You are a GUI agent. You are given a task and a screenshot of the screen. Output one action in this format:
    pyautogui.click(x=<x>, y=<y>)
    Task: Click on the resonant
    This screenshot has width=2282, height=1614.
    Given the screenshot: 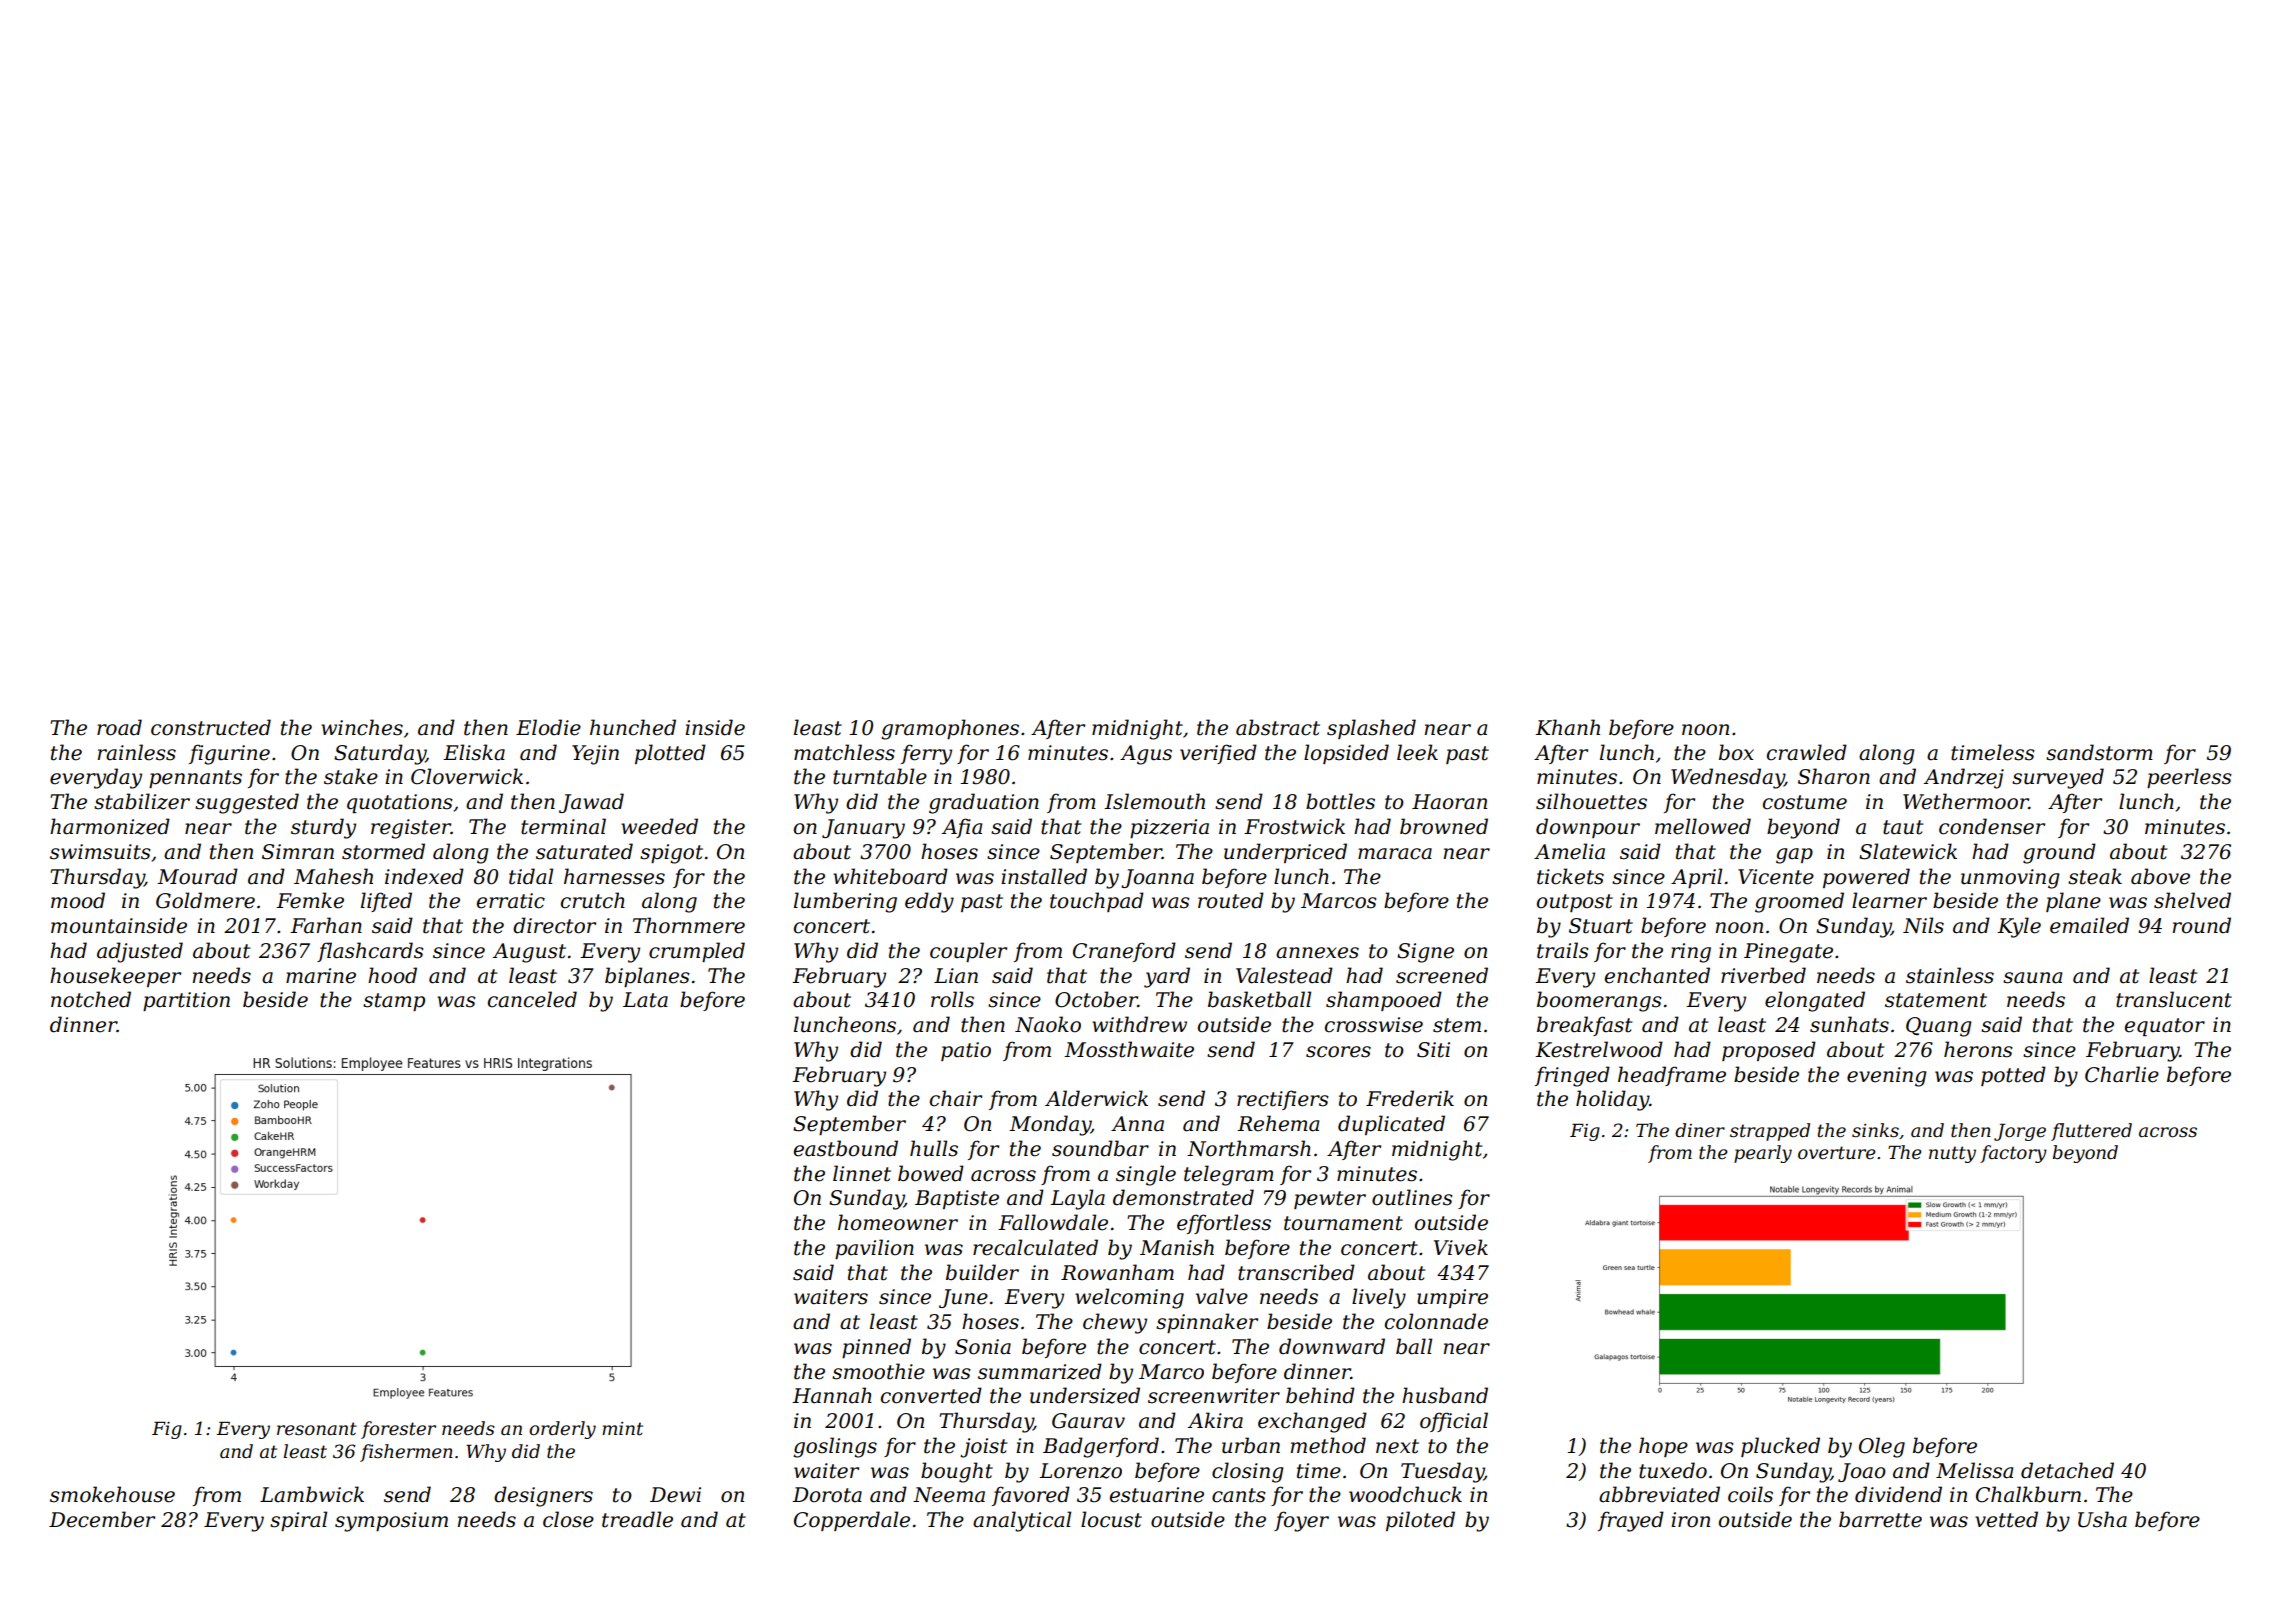 What is the action you would take?
    pyautogui.click(x=317, y=1429)
